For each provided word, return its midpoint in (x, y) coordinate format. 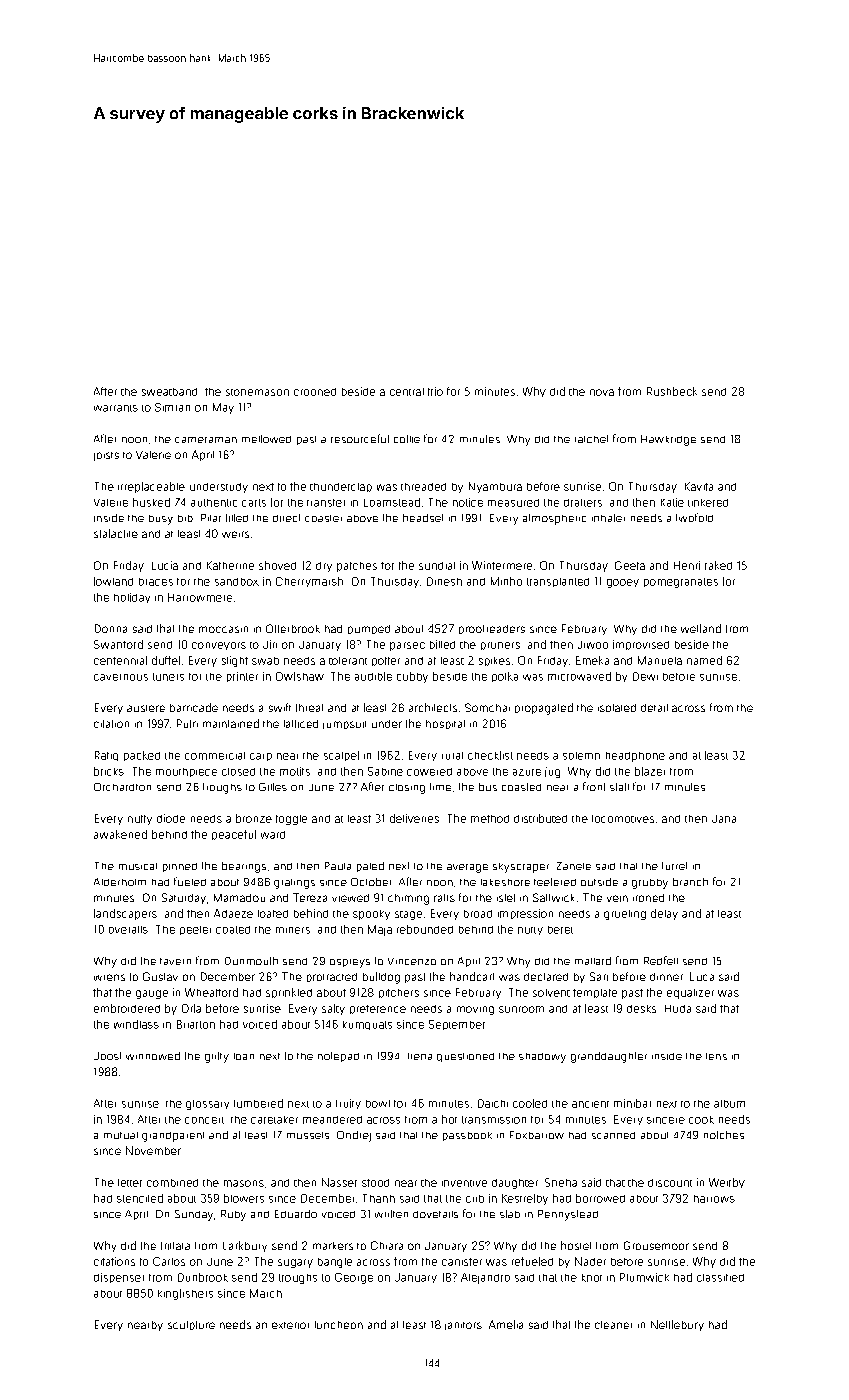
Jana (724, 819)
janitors (463, 1326)
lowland (113, 581)
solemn (581, 756)
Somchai (487, 707)
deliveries (414, 818)
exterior (290, 1325)
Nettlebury (677, 1325)
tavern (175, 961)
